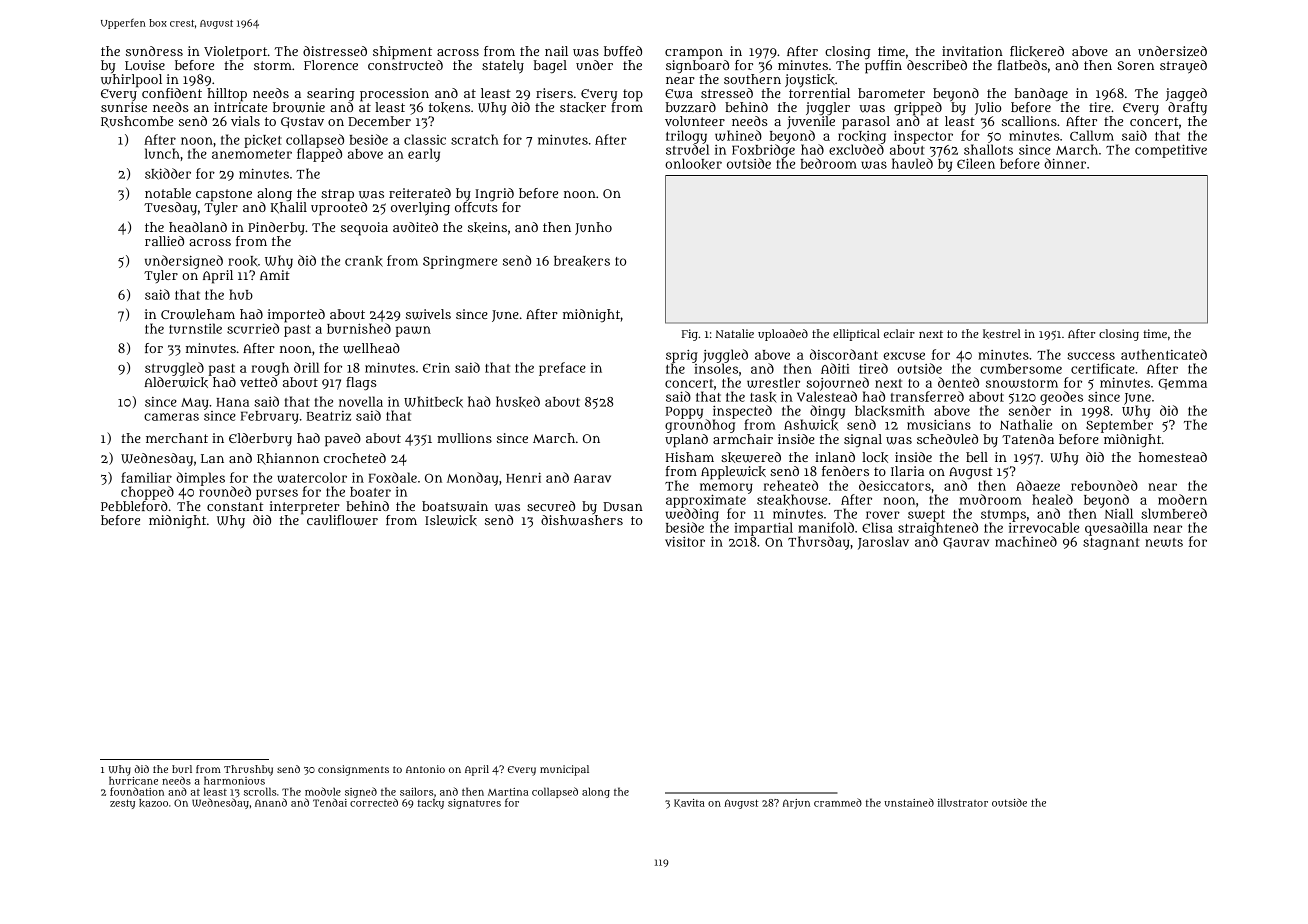  What do you see at coordinates (361, 384) in the document?
I see `flags` at bounding box center [361, 384].
